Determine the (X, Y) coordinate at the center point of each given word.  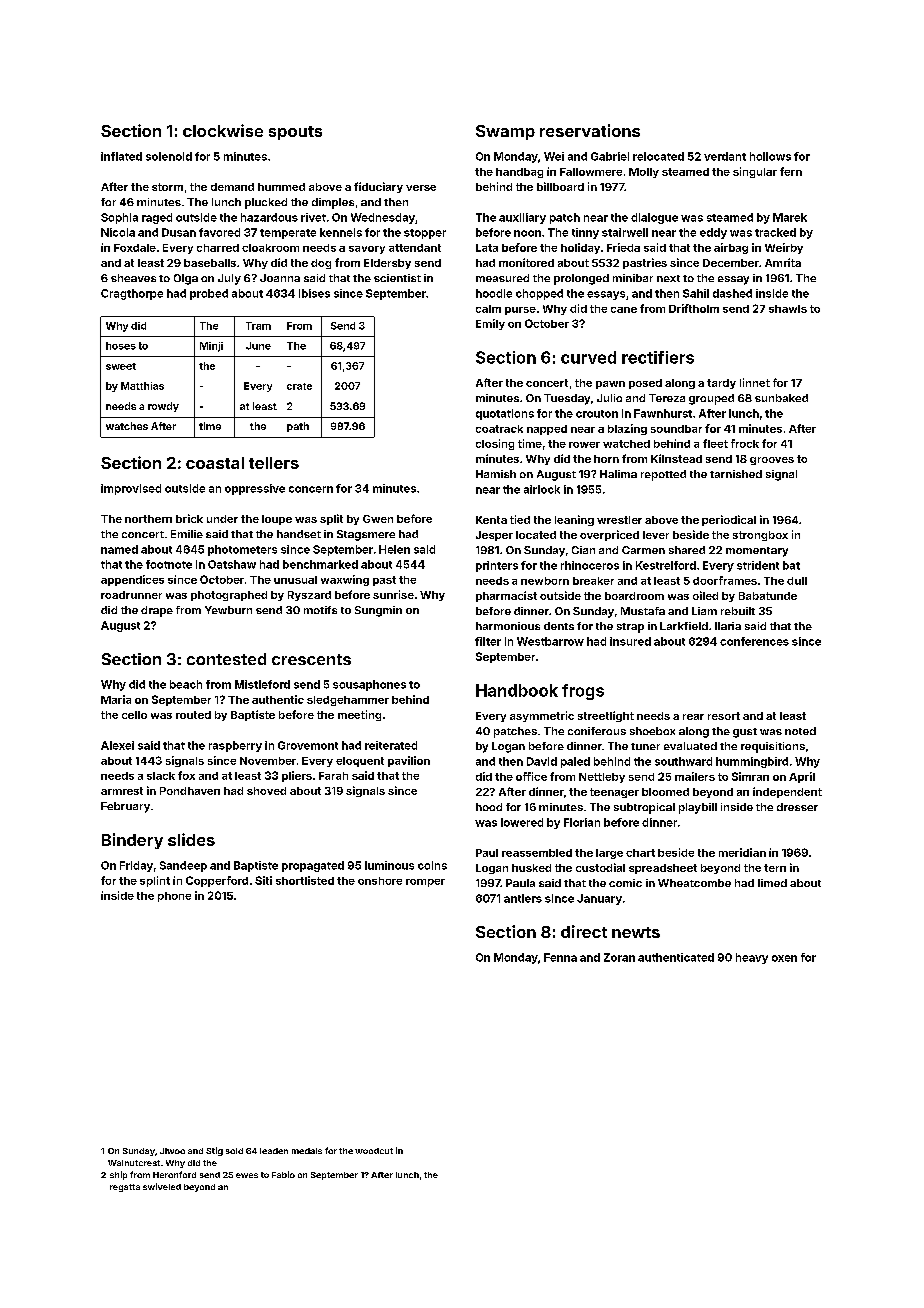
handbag (519, 173)
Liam (704, 611)
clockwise (223, 130)
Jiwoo (172, 1151)
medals (307, 1151)
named (119, 549)
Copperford (217, 881)
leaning (574, 520)
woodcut (374, 1151)
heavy (752, 958)
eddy (713, 233)
